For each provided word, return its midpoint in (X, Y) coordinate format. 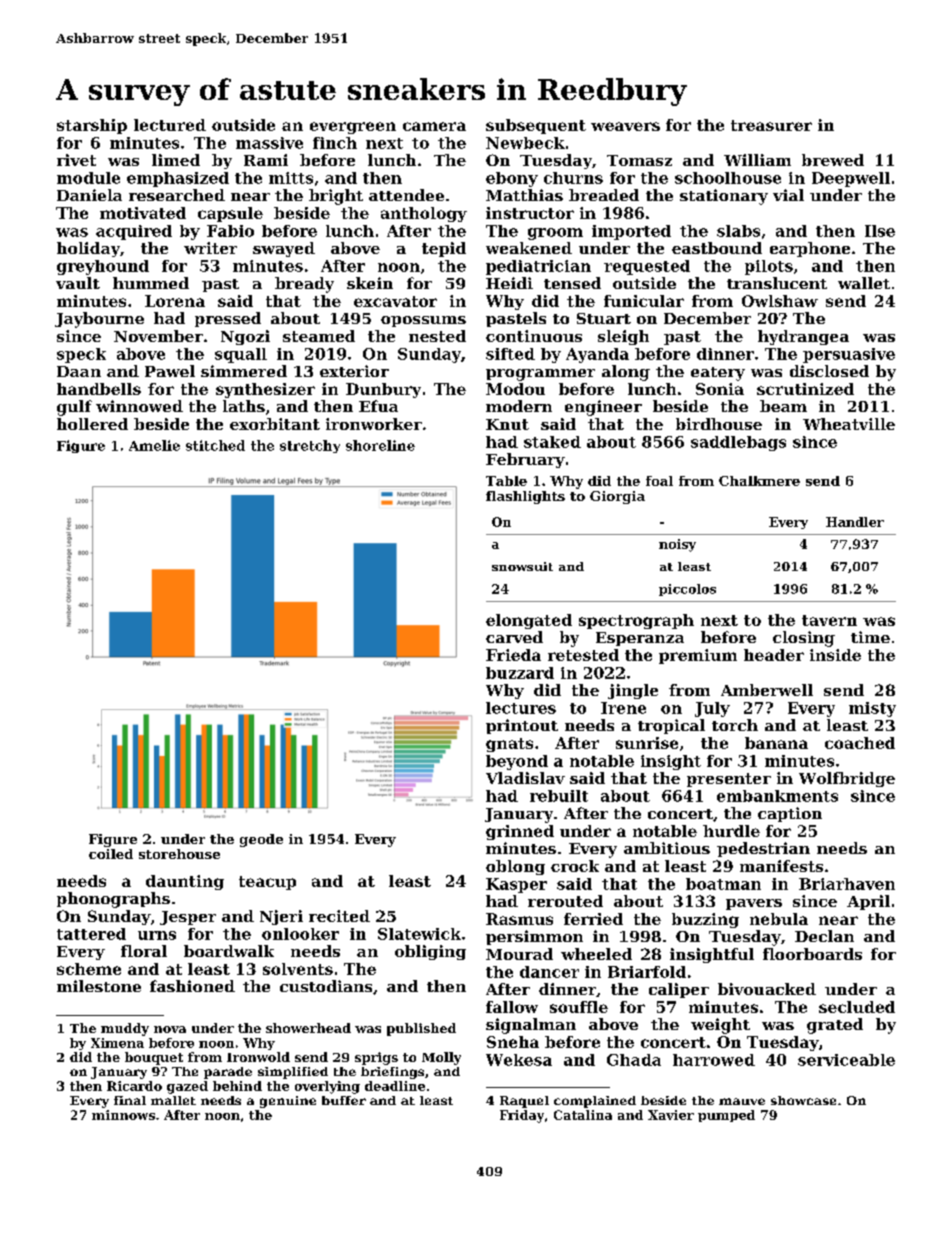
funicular (644, 301)
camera (434, 126)
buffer (344, 1100)
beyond (517, 762)
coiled (111, 854)
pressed (228, 319)
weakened (529, 248)
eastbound (717, 248)
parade (228, 1073)
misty (872, 709)
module (88, 178)
